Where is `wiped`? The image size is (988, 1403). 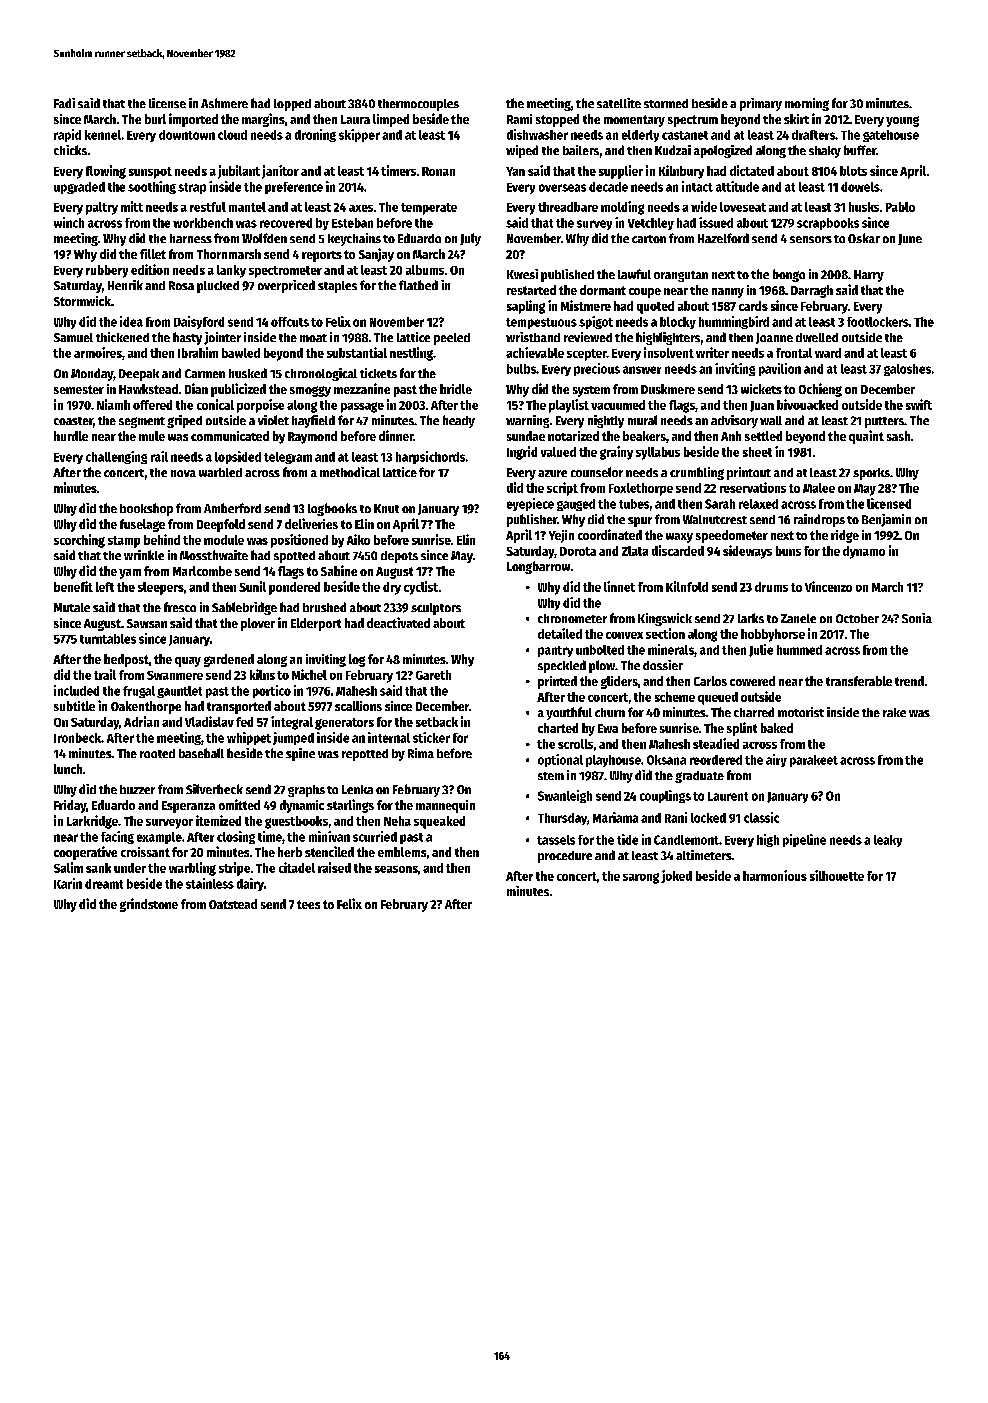
wiped is located at coordinates (522, 151).
